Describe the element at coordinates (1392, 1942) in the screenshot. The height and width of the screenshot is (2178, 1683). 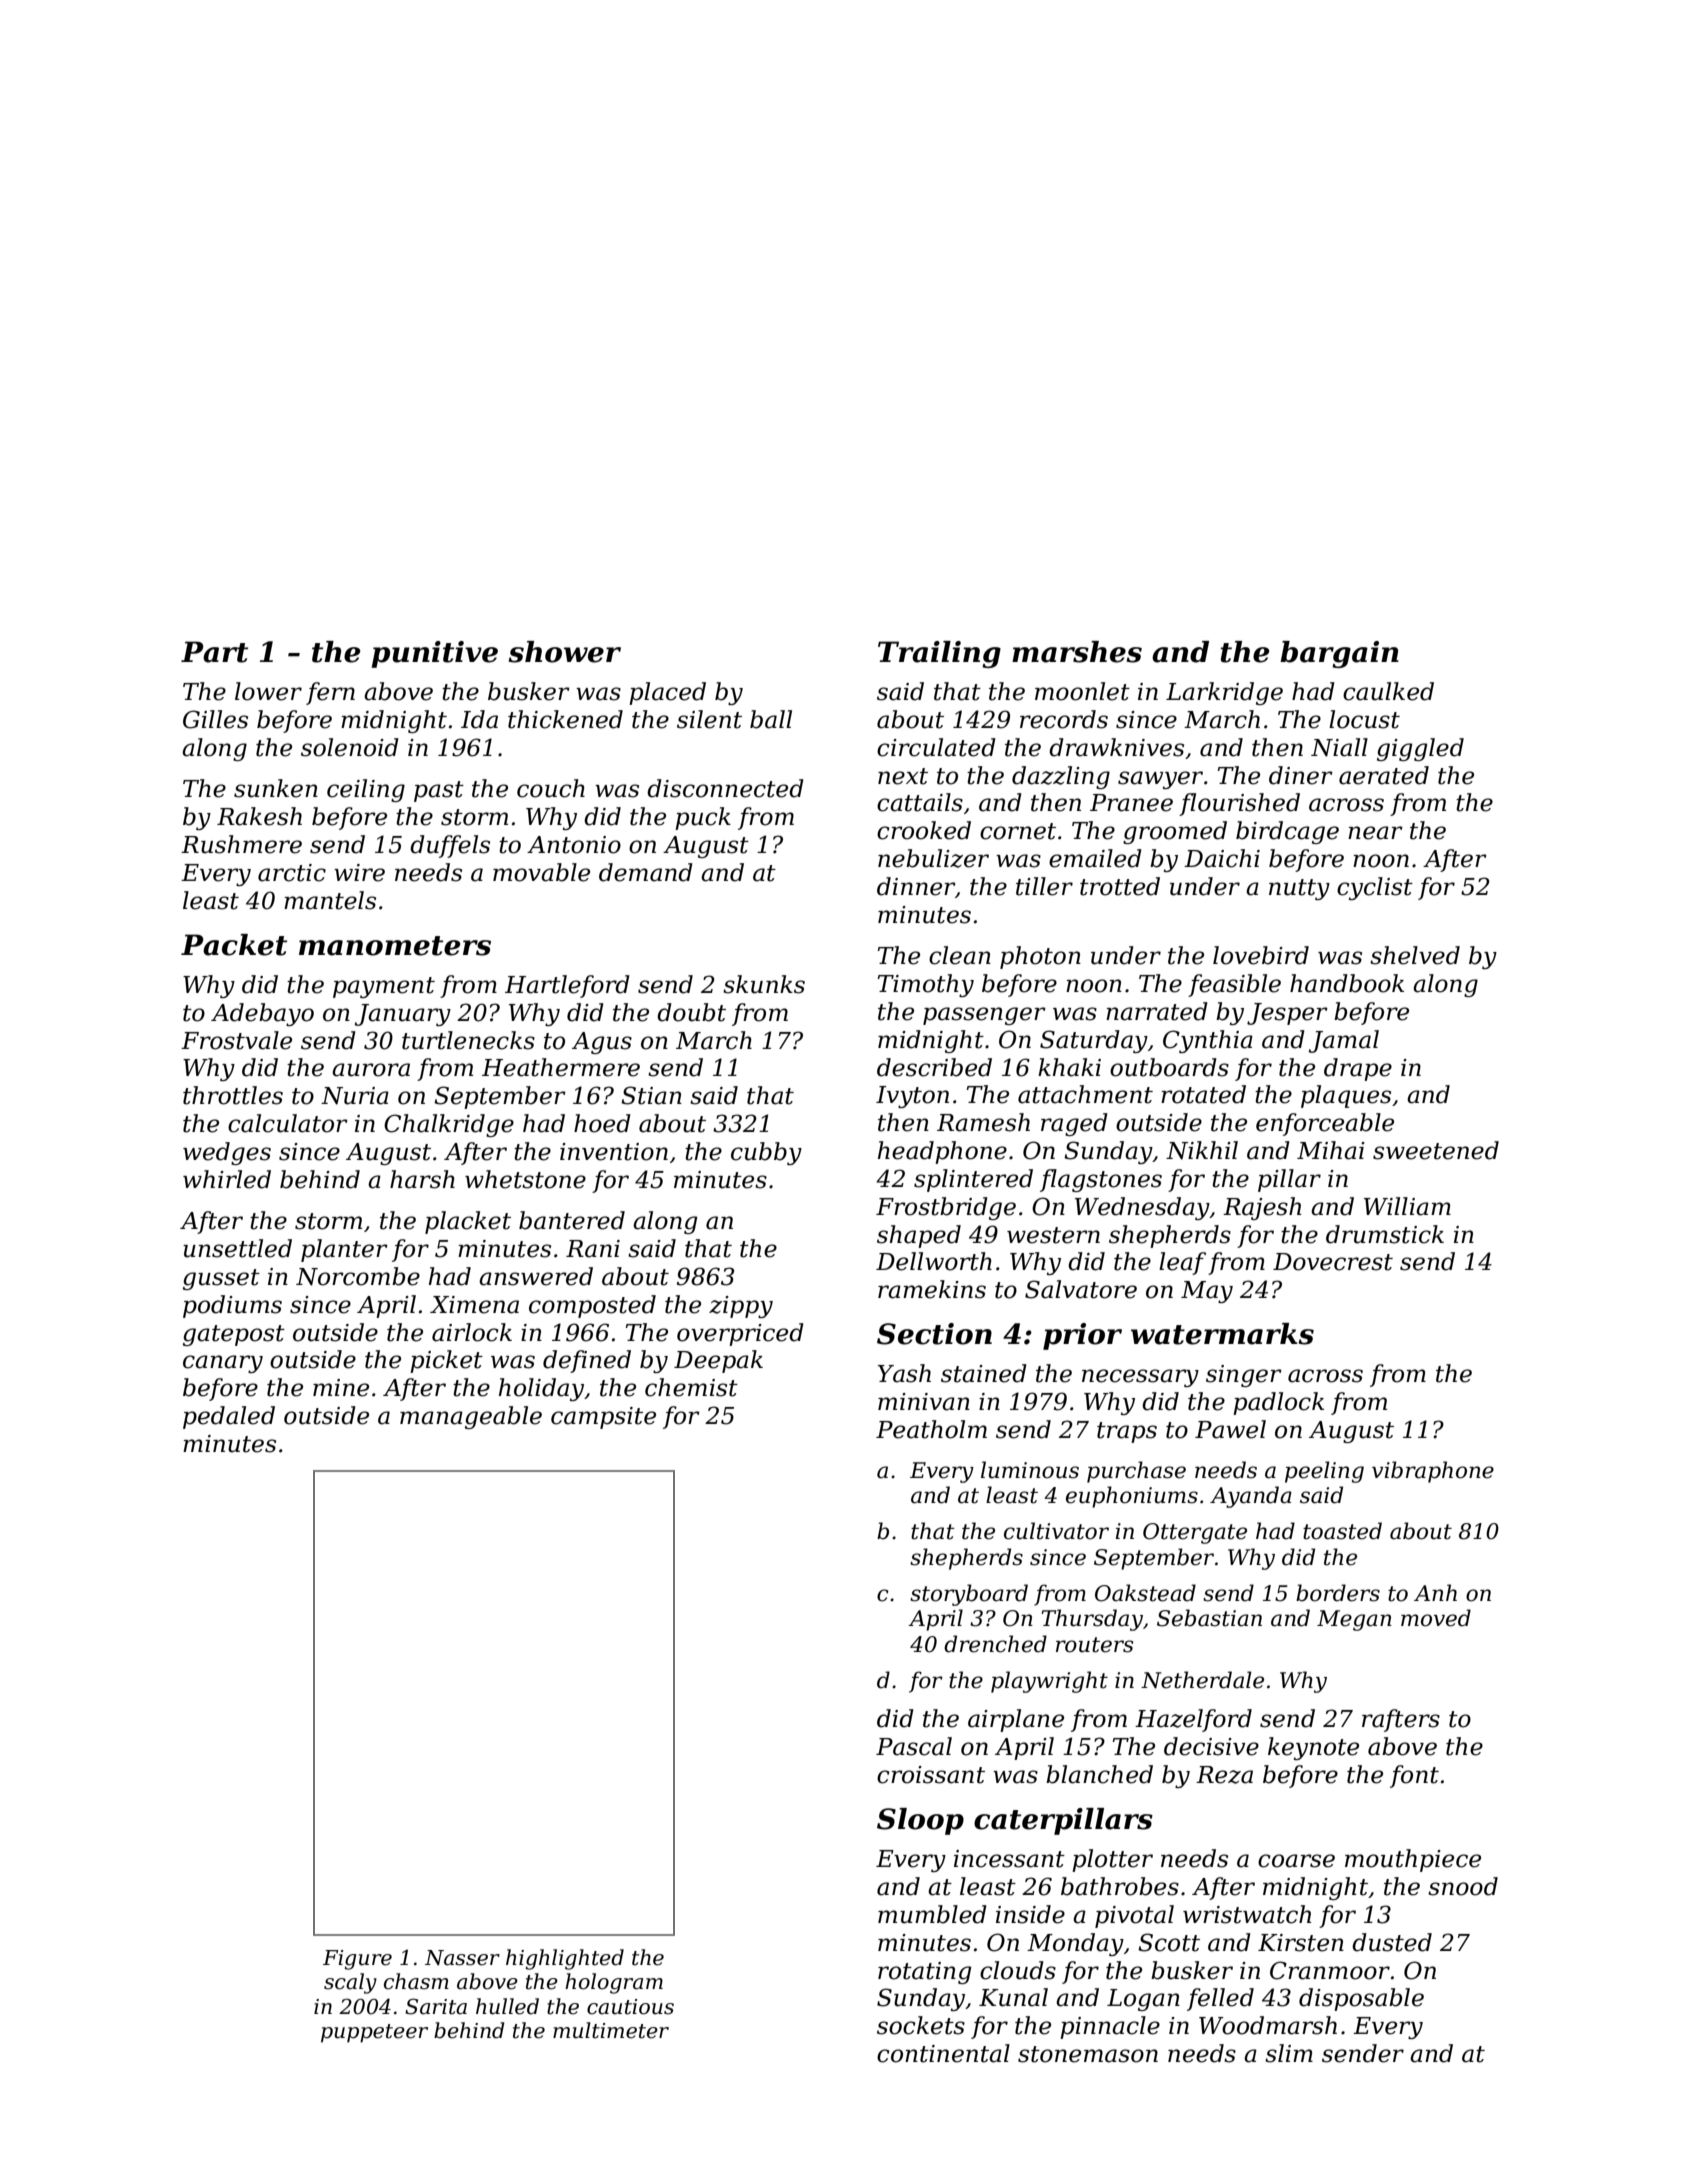
I see `dusted` at that location.
